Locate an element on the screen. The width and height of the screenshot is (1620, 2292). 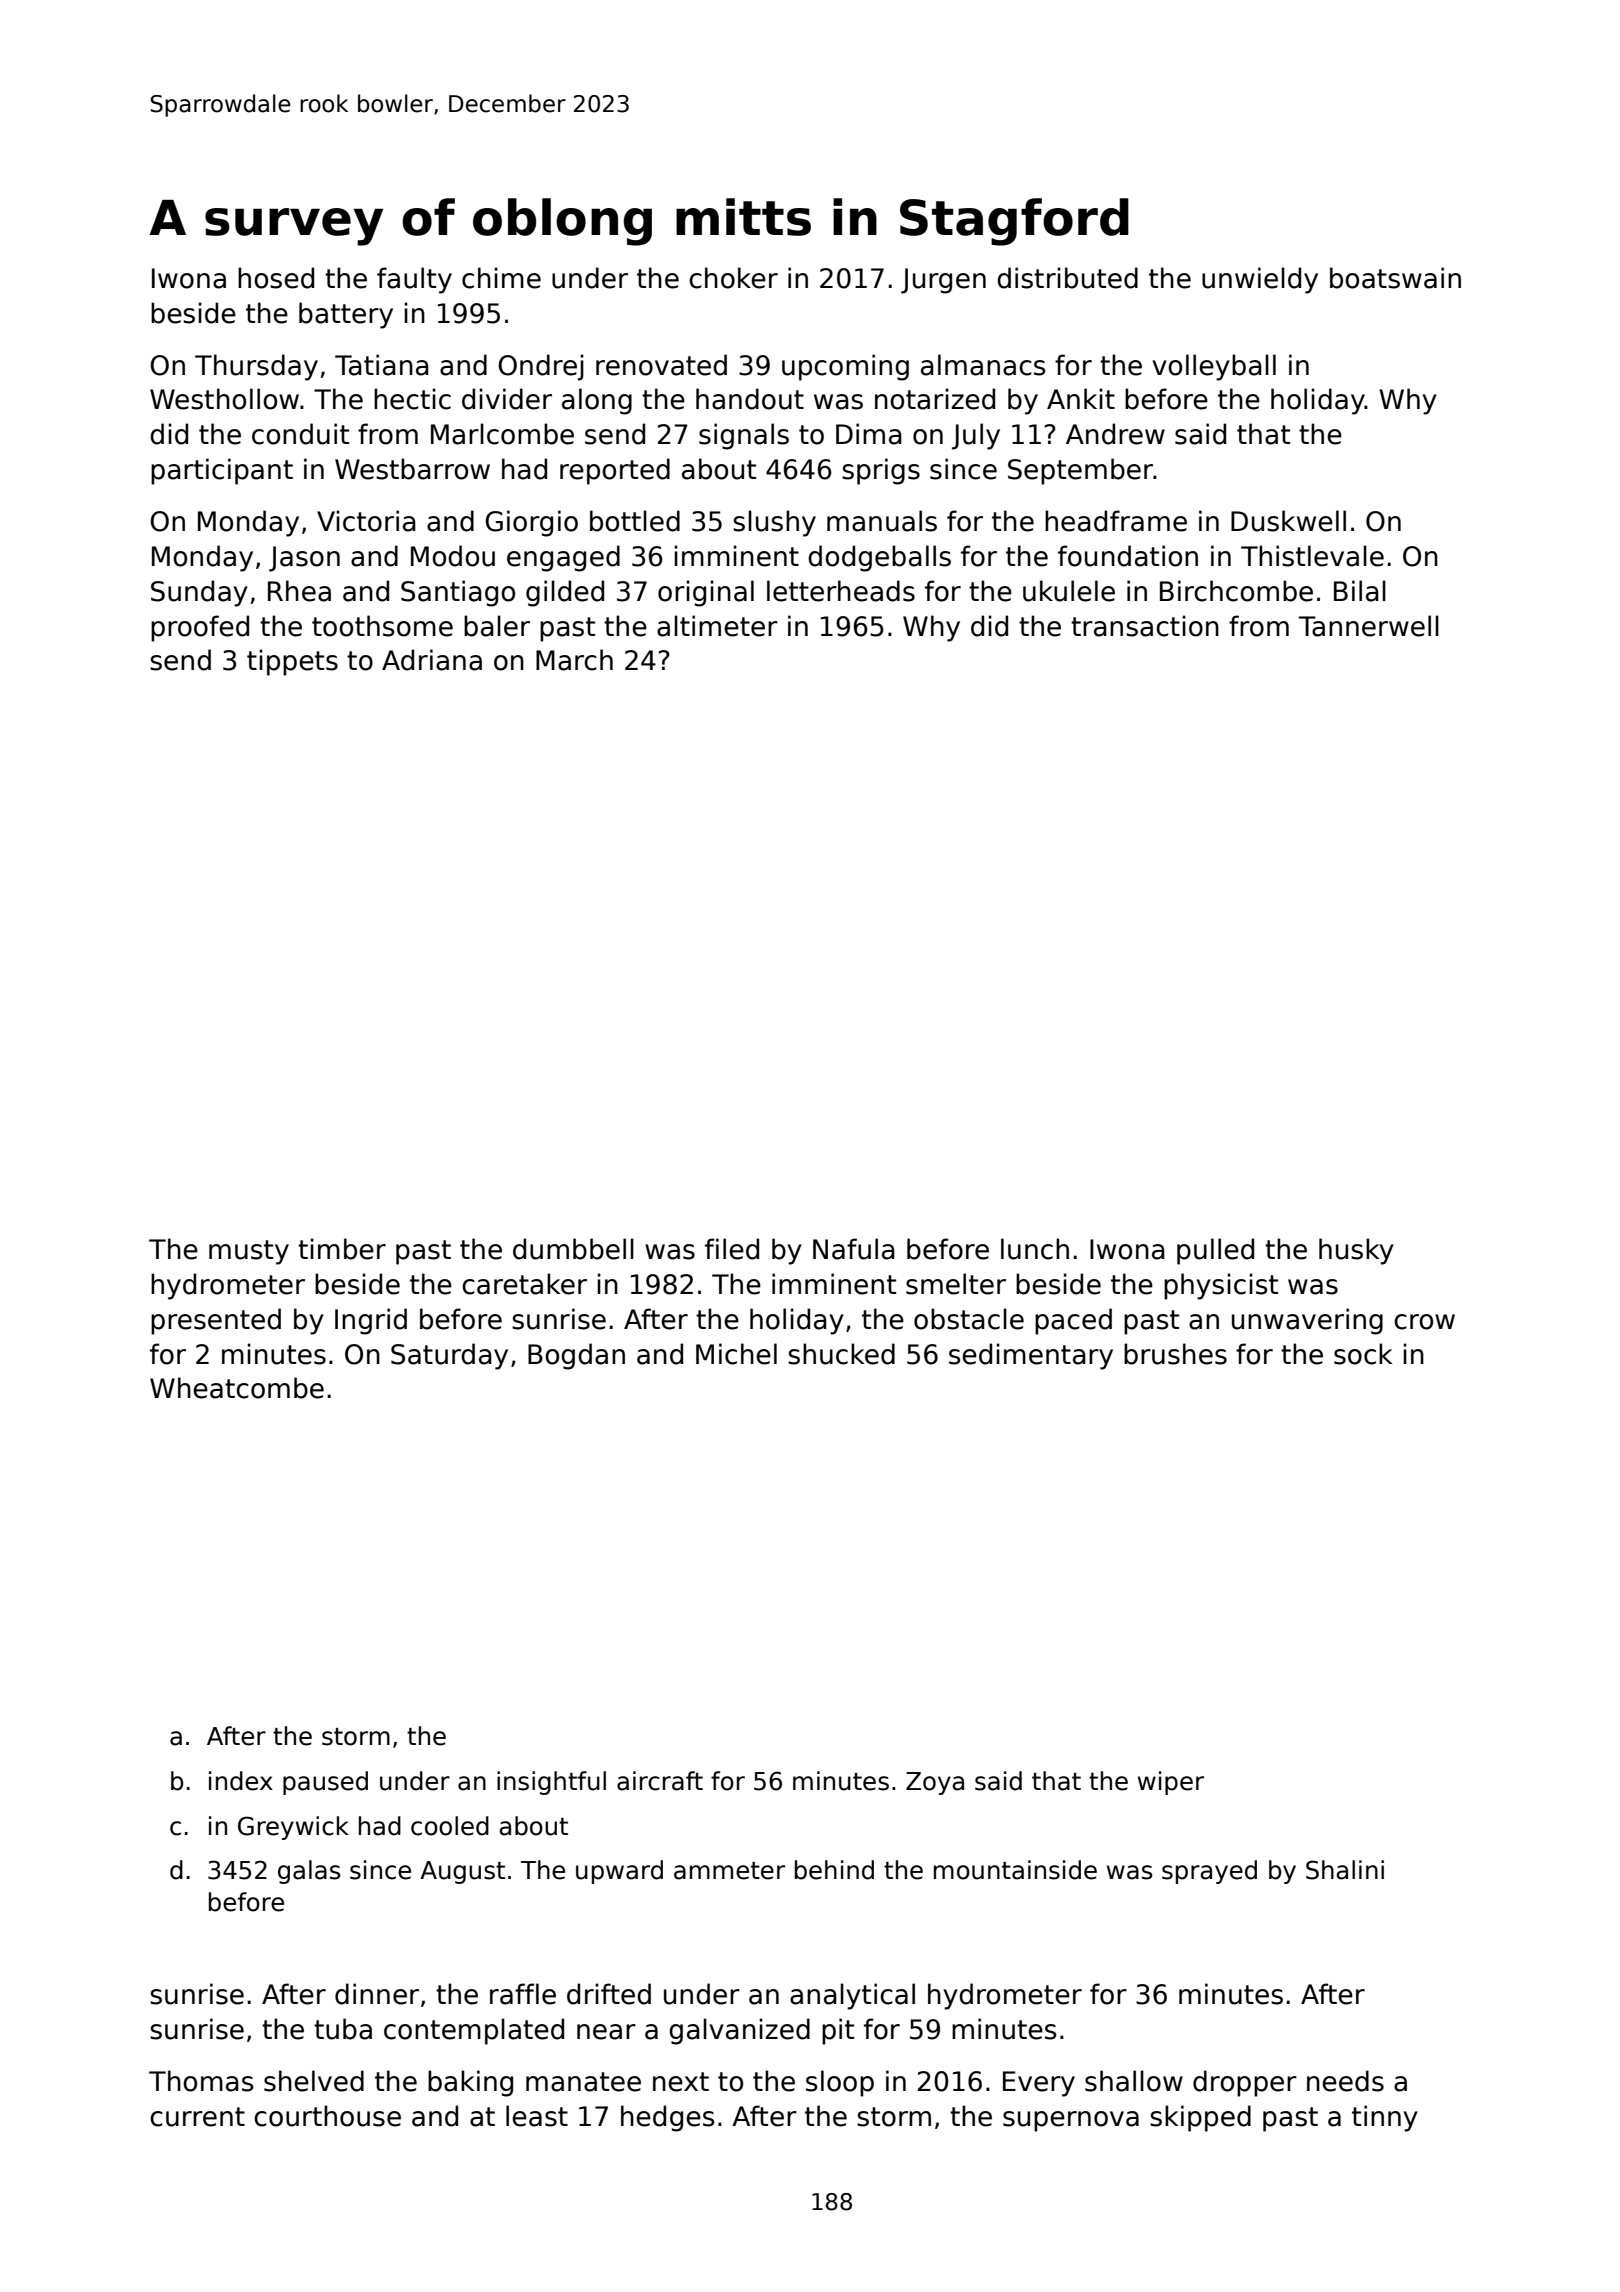
proofed is located at coordinates (200, 628).
